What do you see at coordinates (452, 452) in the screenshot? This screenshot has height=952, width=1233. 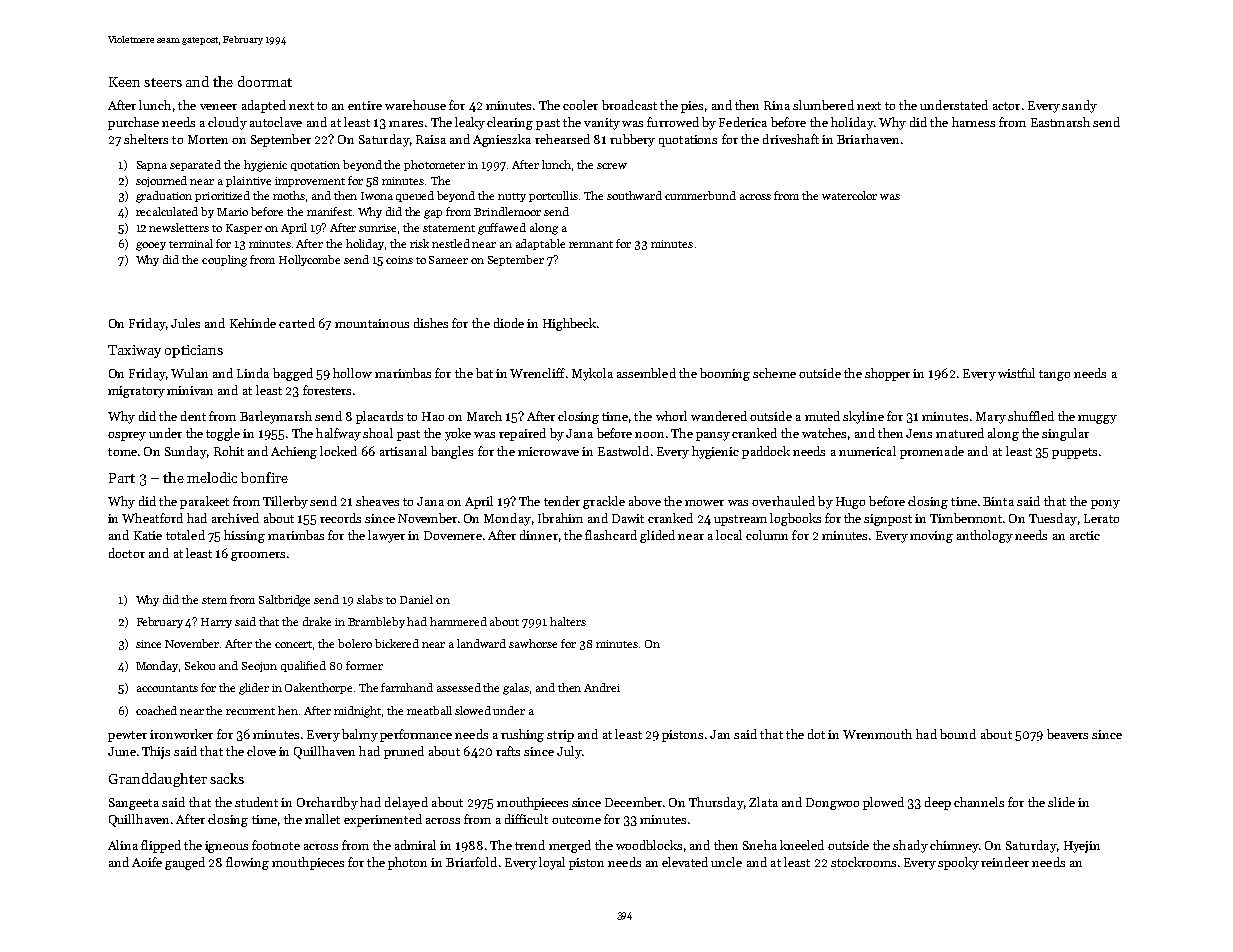 I see `bangles` at bounding box center [452, 452].
